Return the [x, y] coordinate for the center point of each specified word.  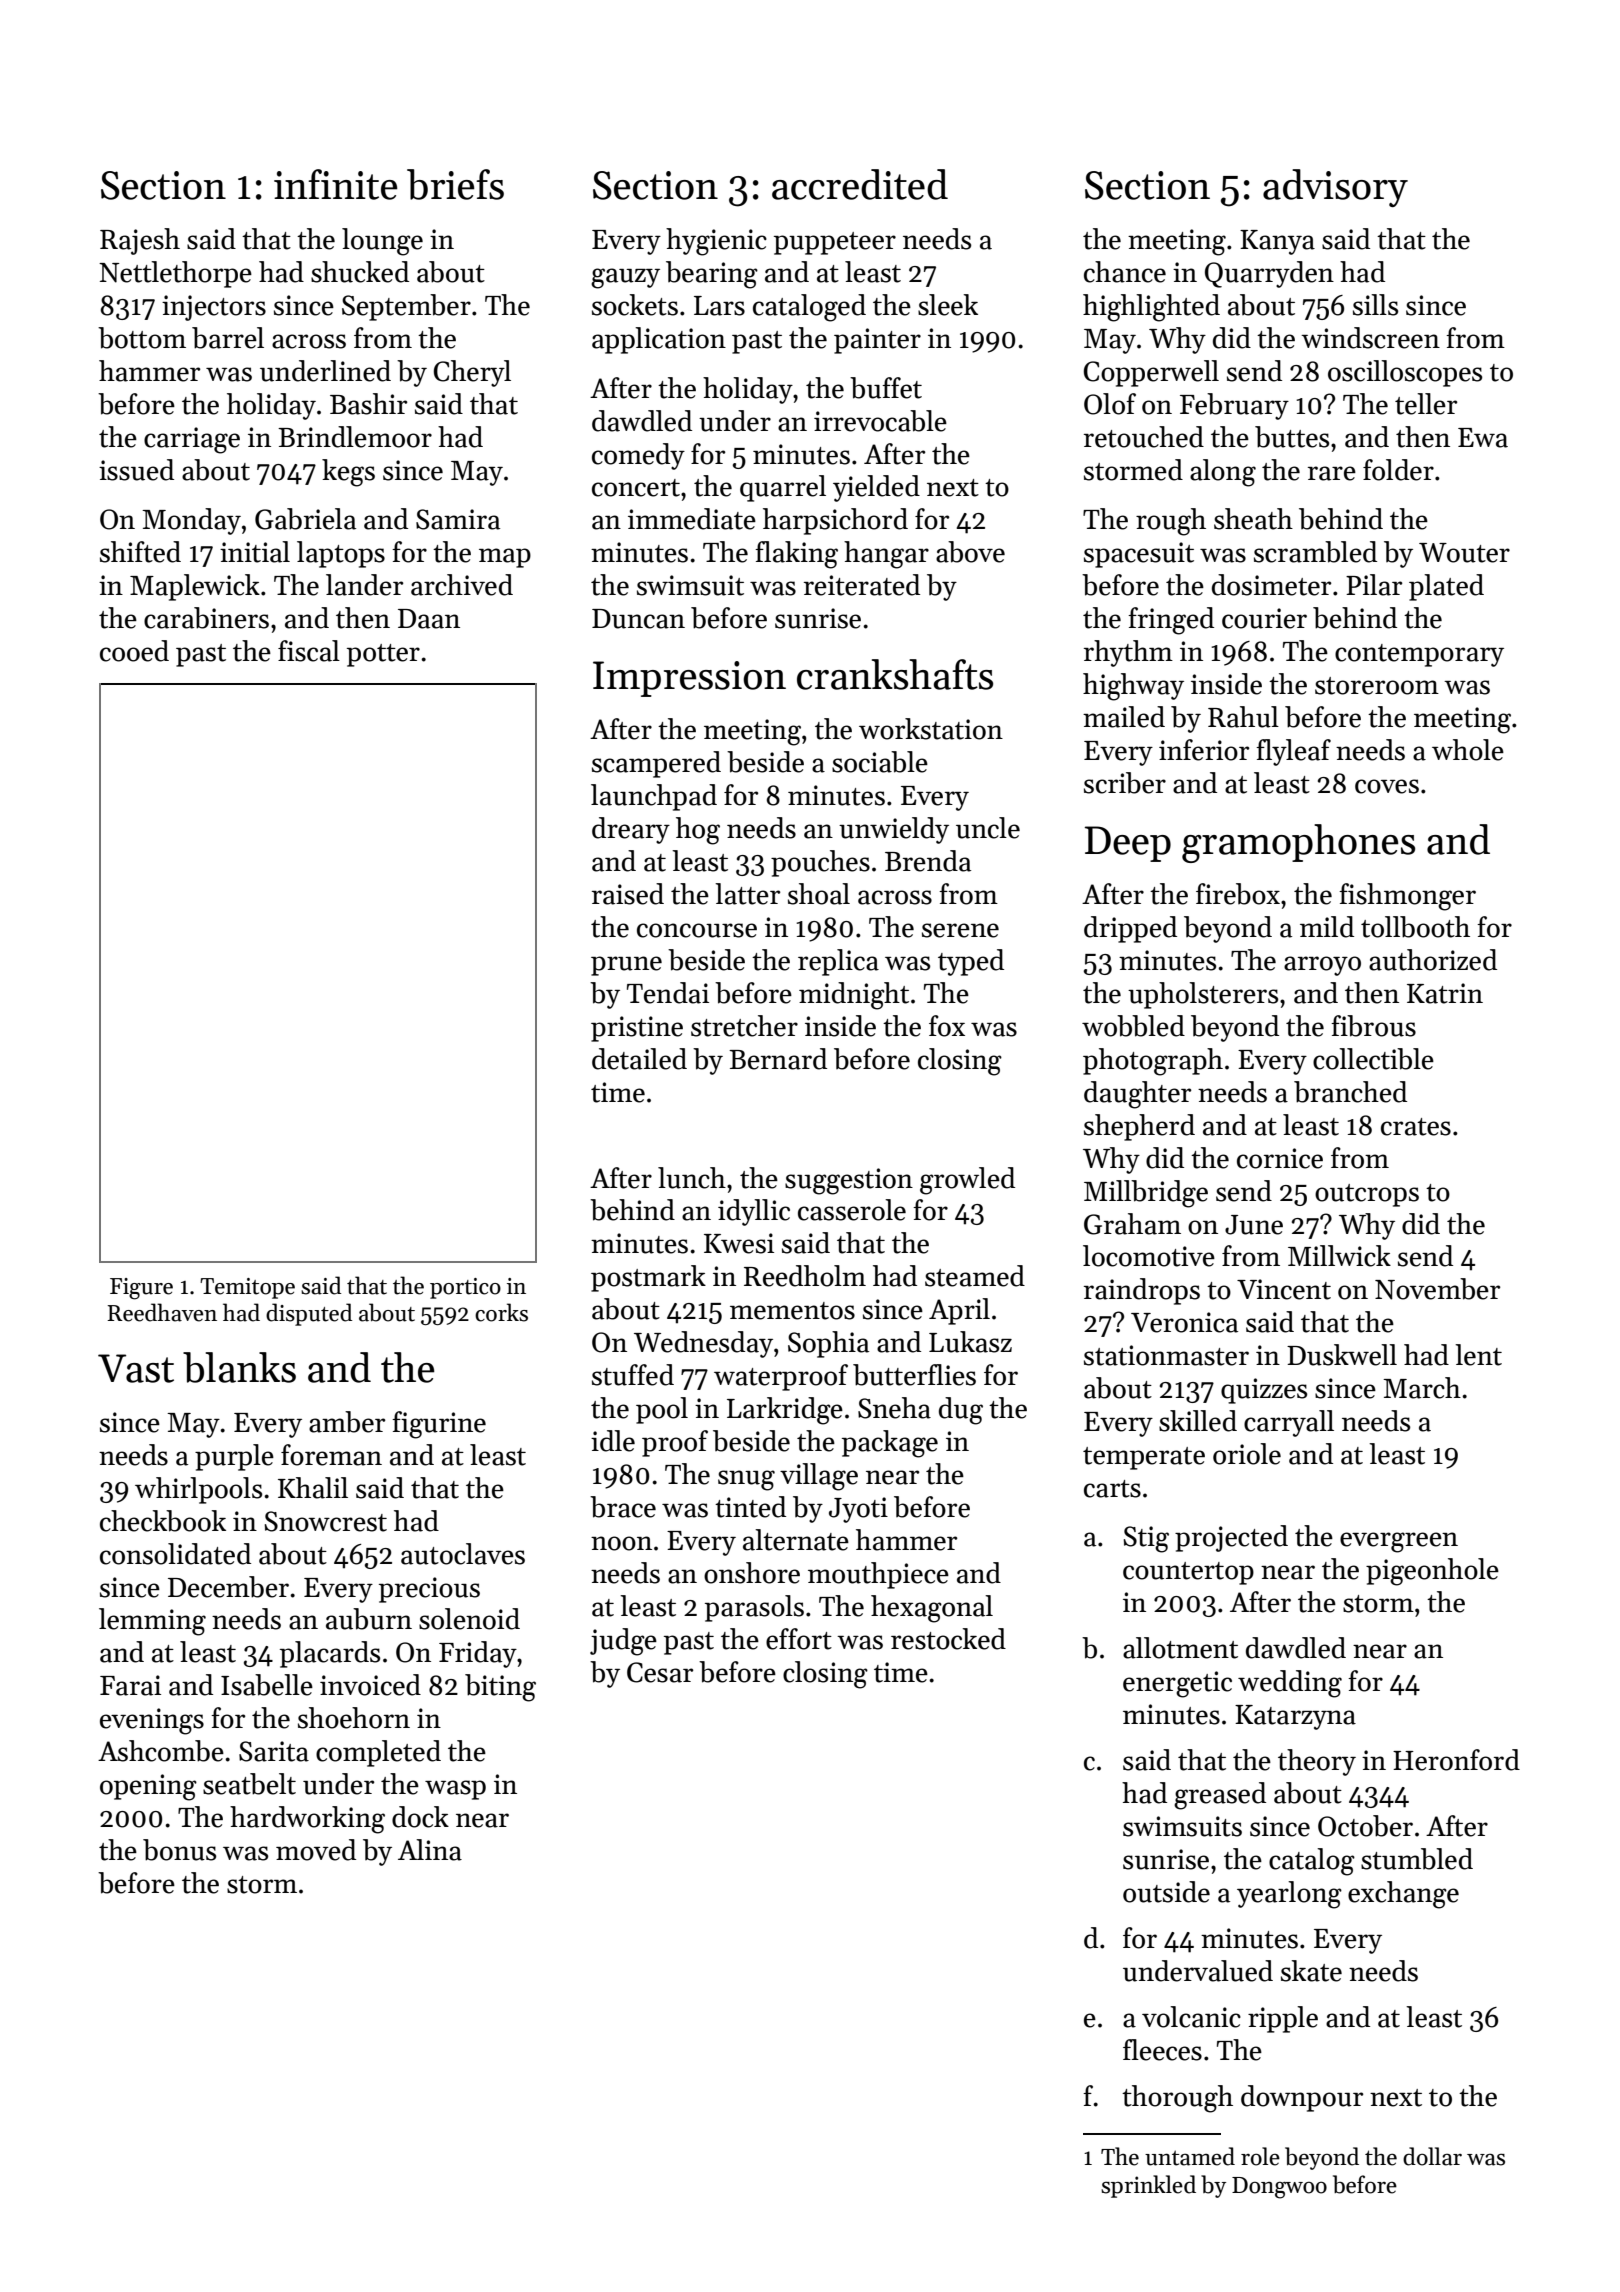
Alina [430, 1850]
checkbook [163, 1521]
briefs [455, 184]
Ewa [1483, 438]
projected [1231, 1538]
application [659, 340]
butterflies [914, 1375]
